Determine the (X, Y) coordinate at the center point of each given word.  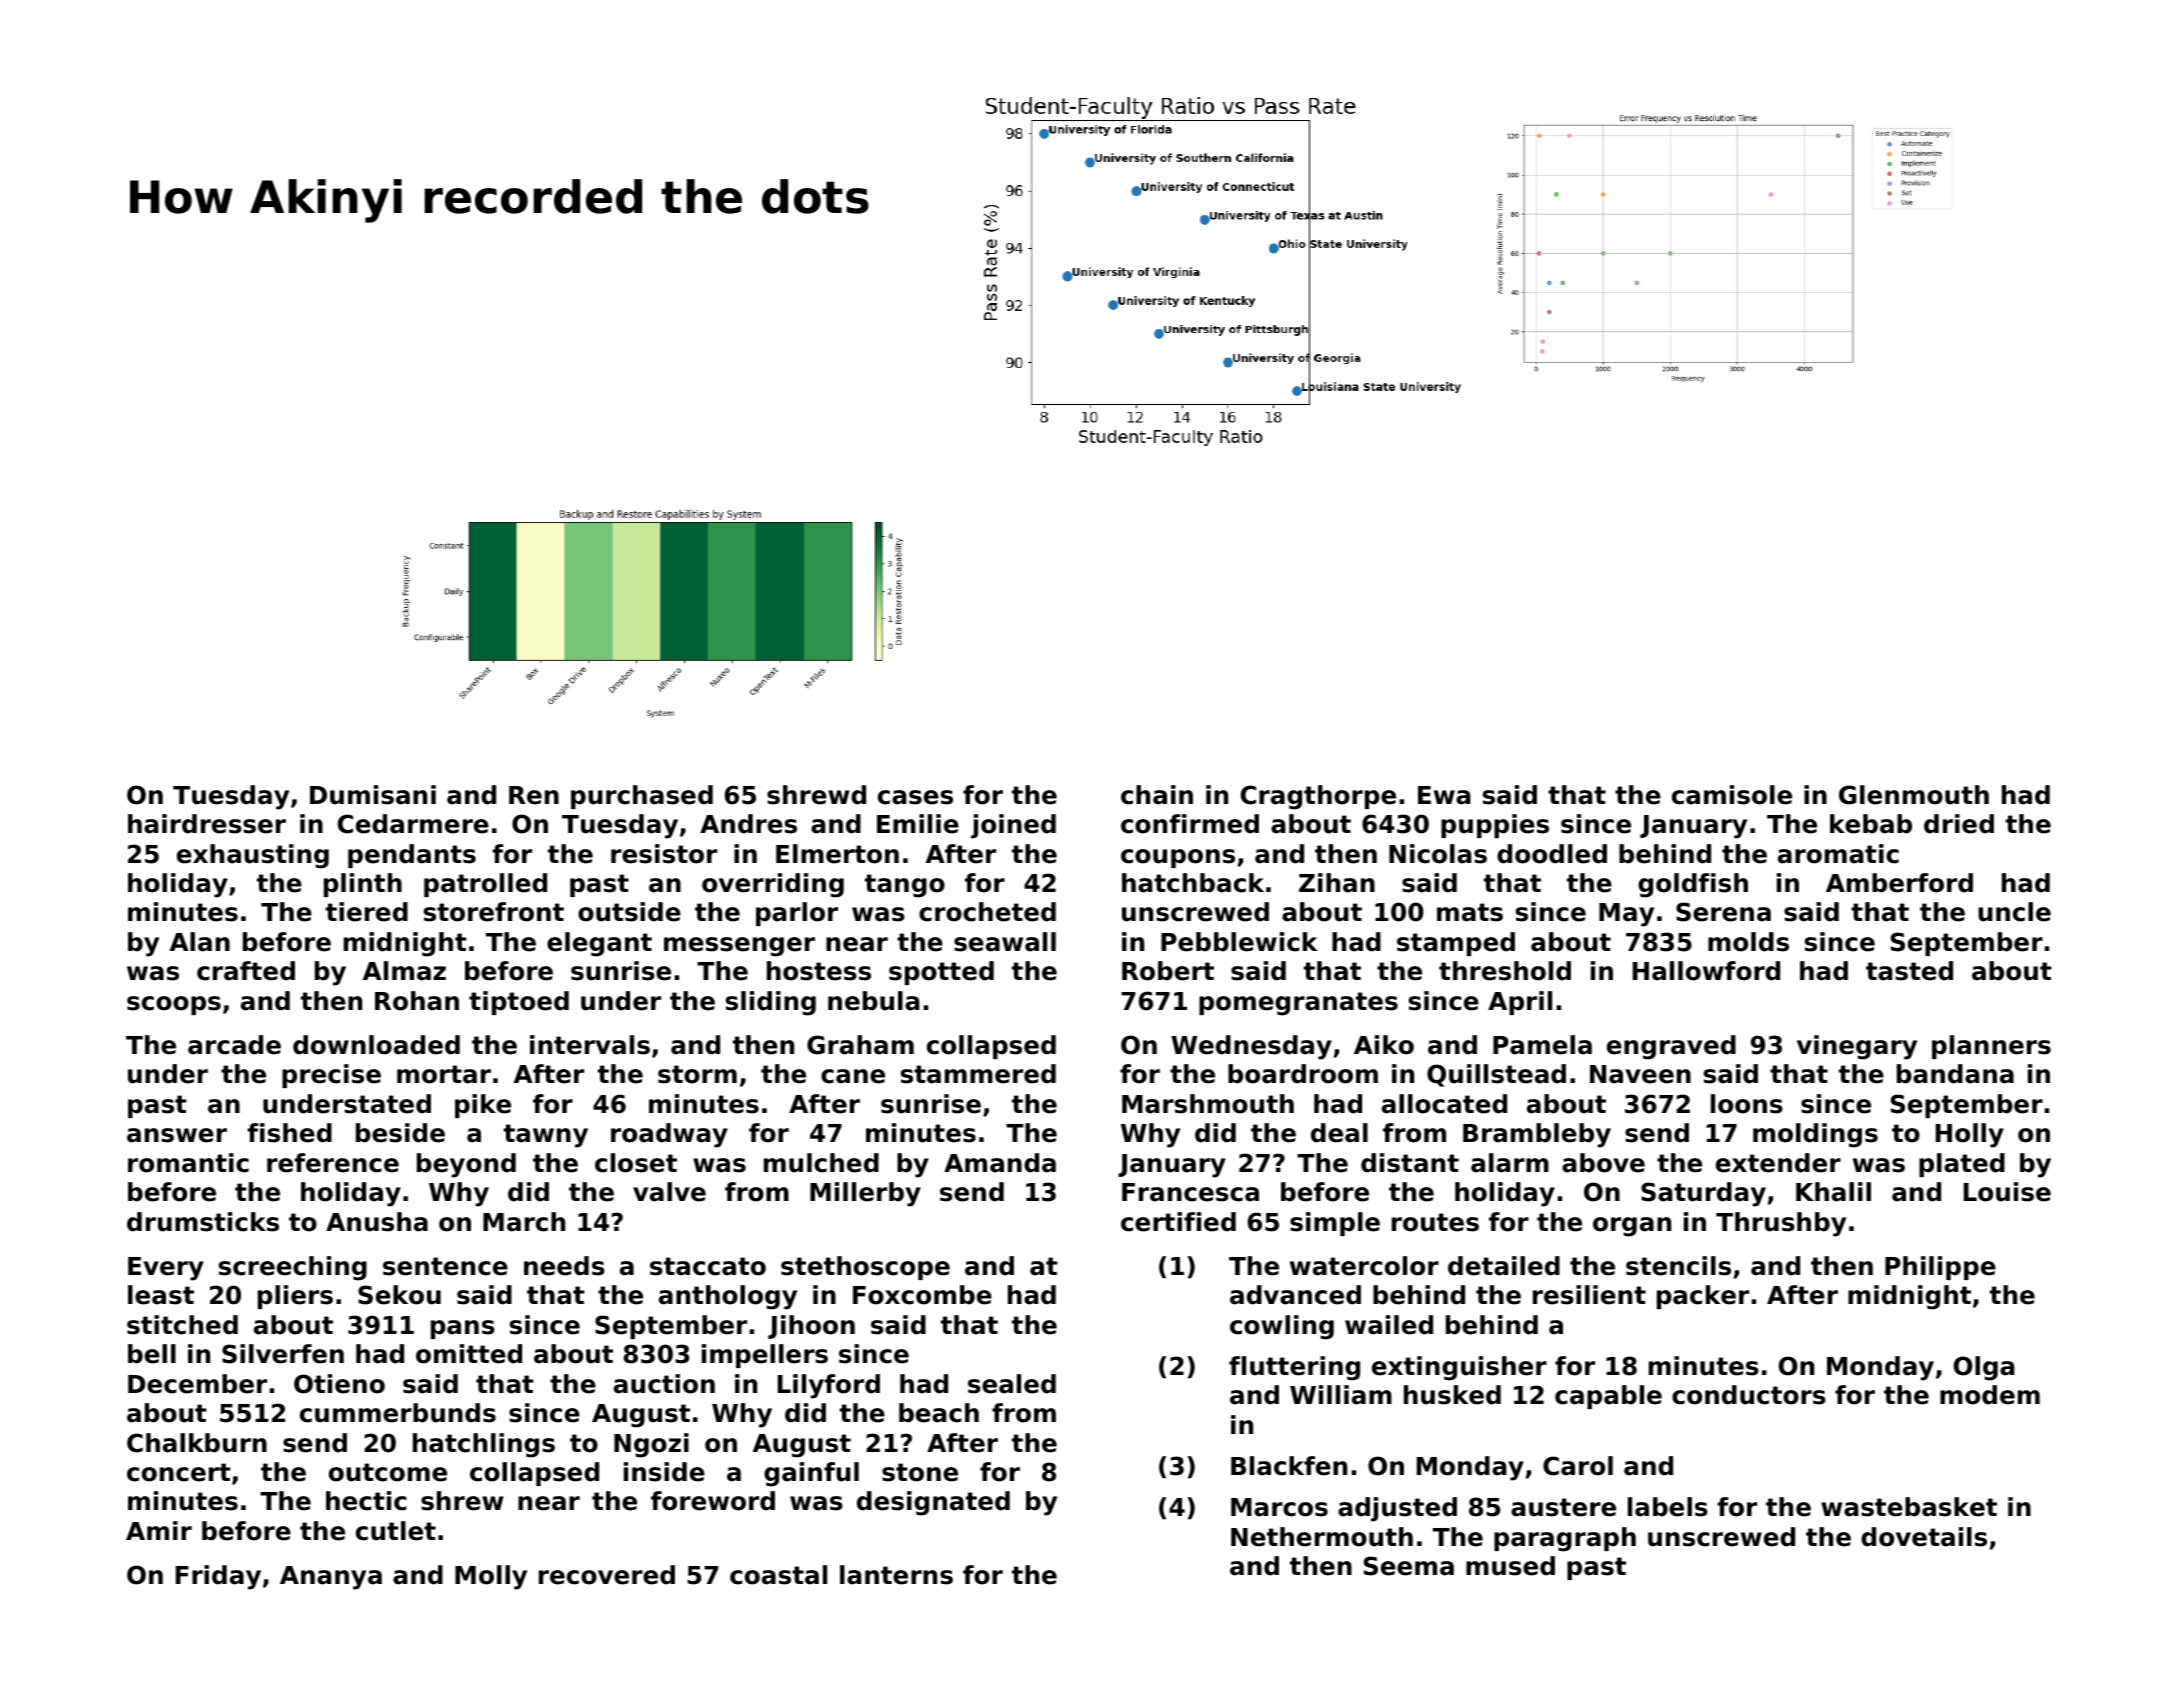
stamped (1456, 944)
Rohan (417, 1001)
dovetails (1924, 1537)
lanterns (896, 1575)
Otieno (339, 1384)
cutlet (396, 1531)
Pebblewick (1239, 942)
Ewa (1444, 795)
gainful (811, 1474)
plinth (363, 885)
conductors (1749, 1395)
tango (905, 886)
